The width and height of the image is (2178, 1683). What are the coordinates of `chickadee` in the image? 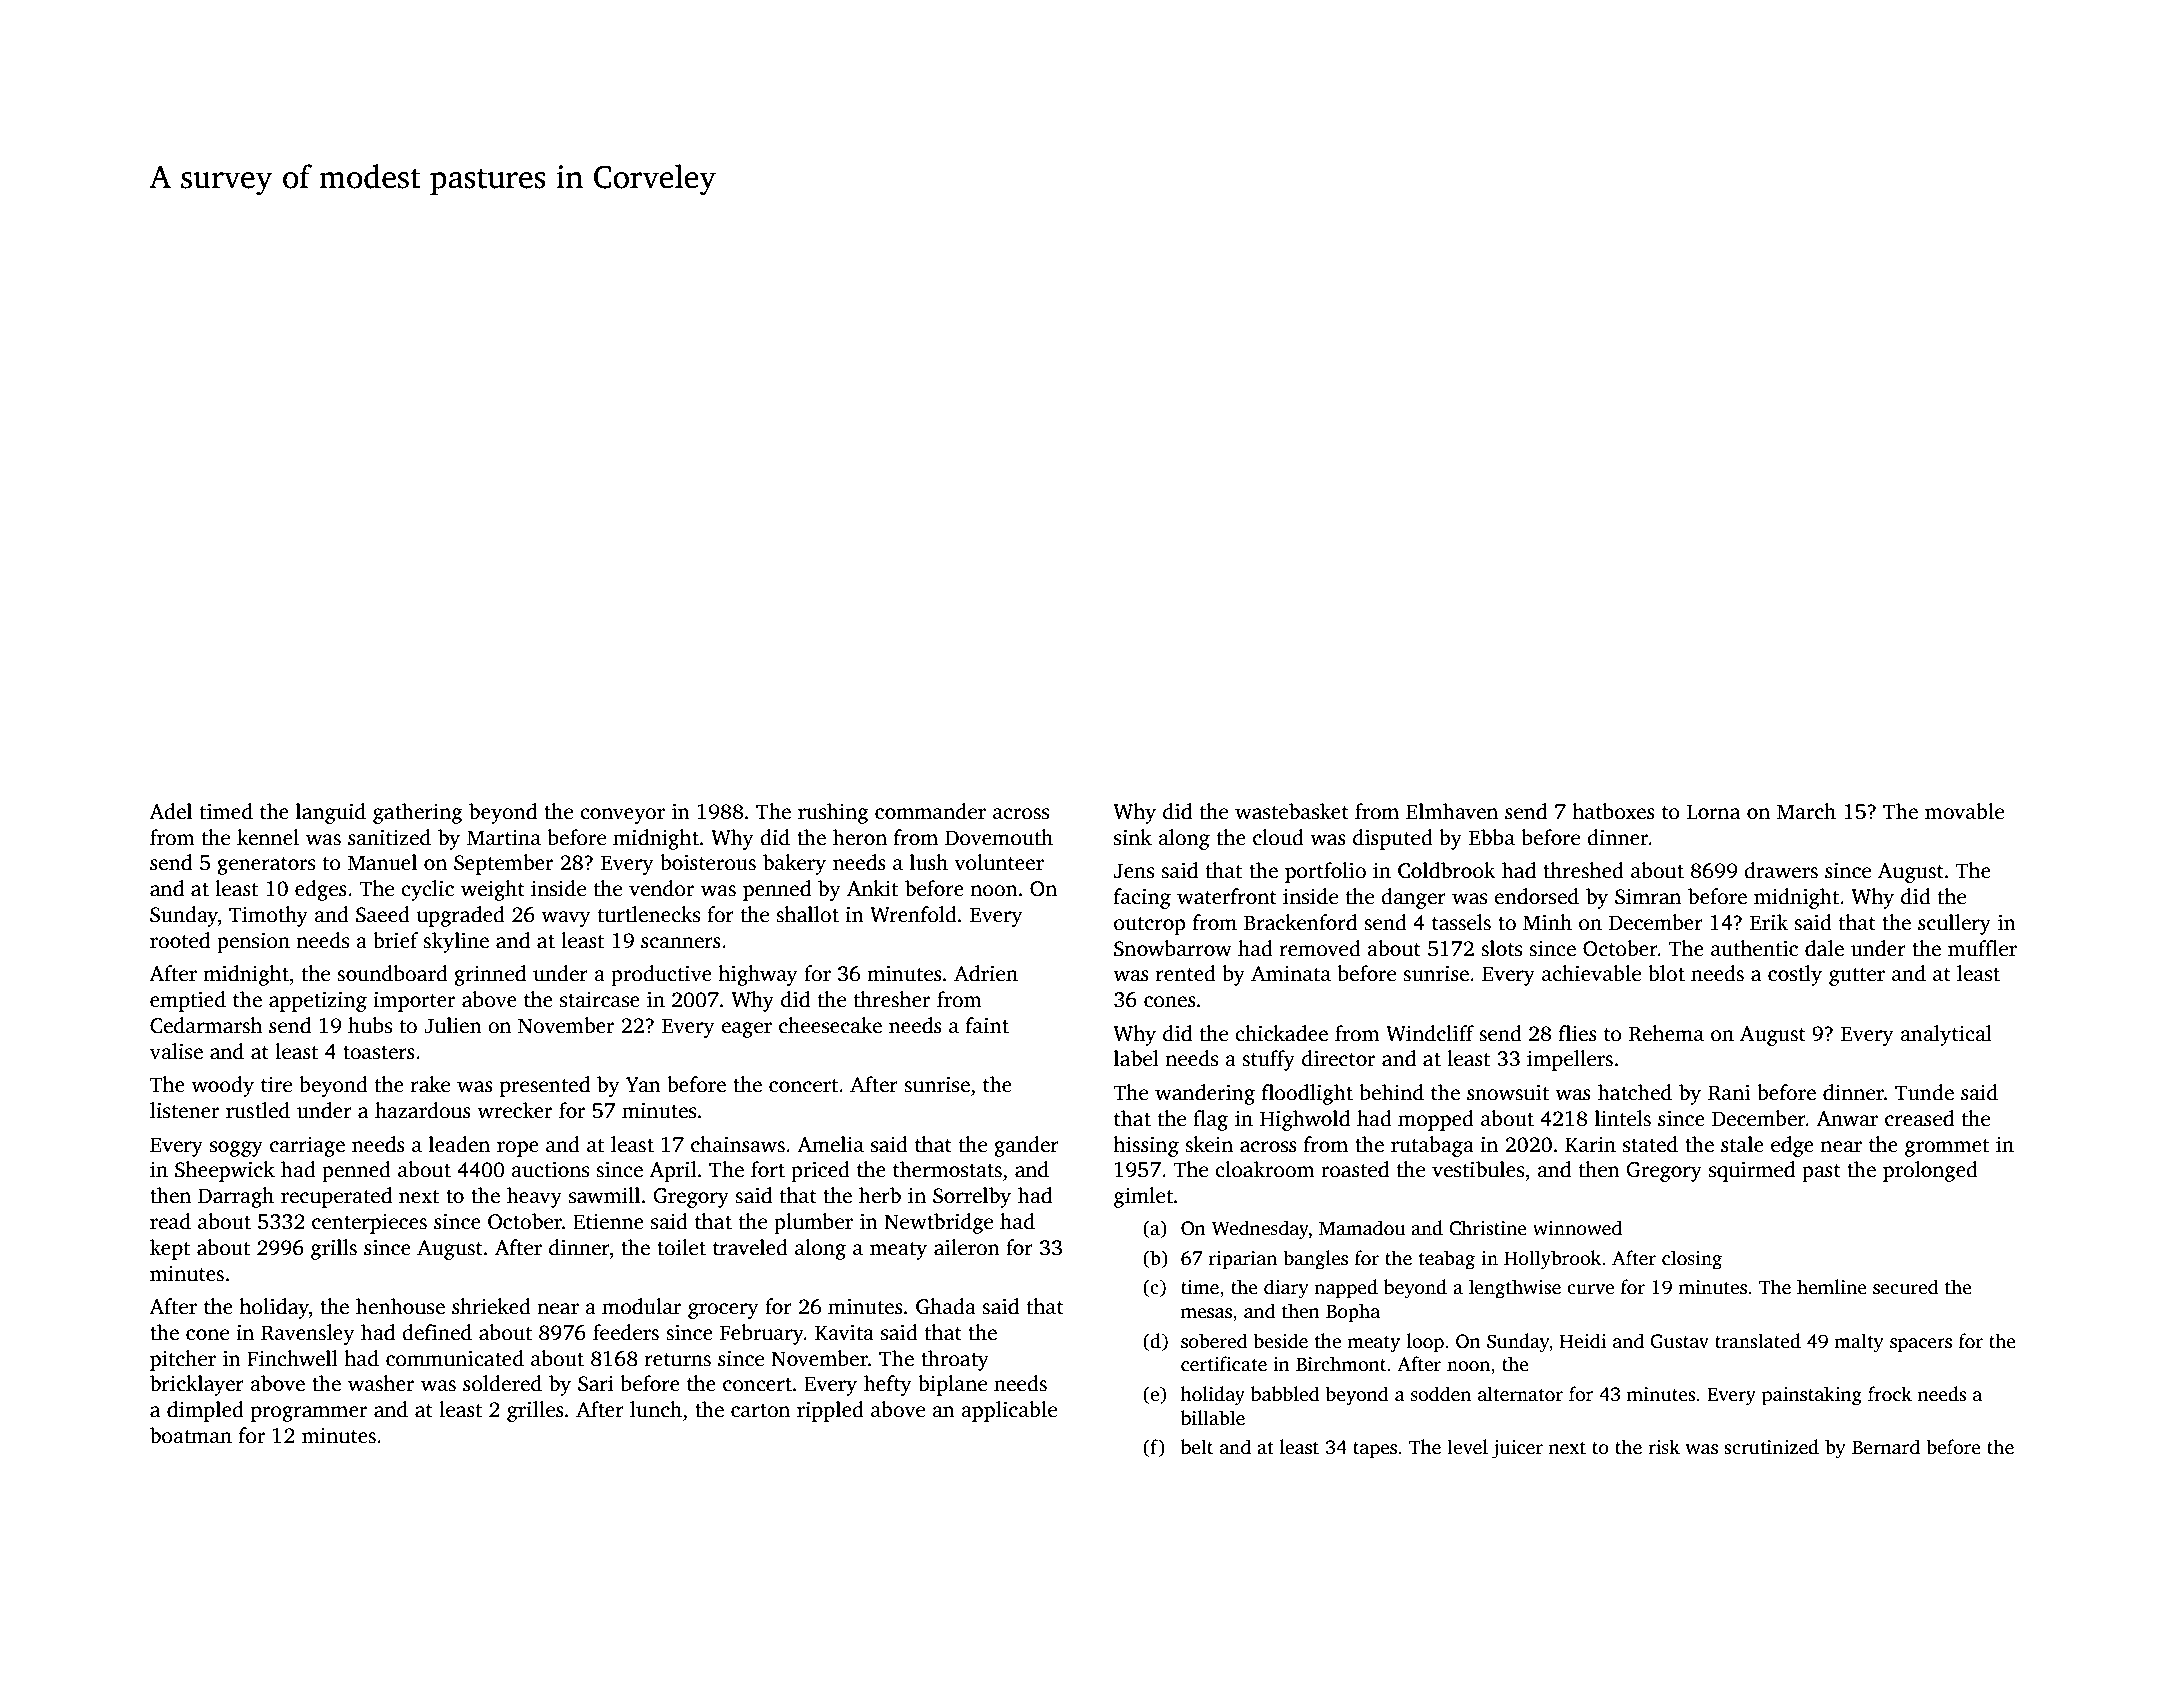 It's located at (1281, 1033).
